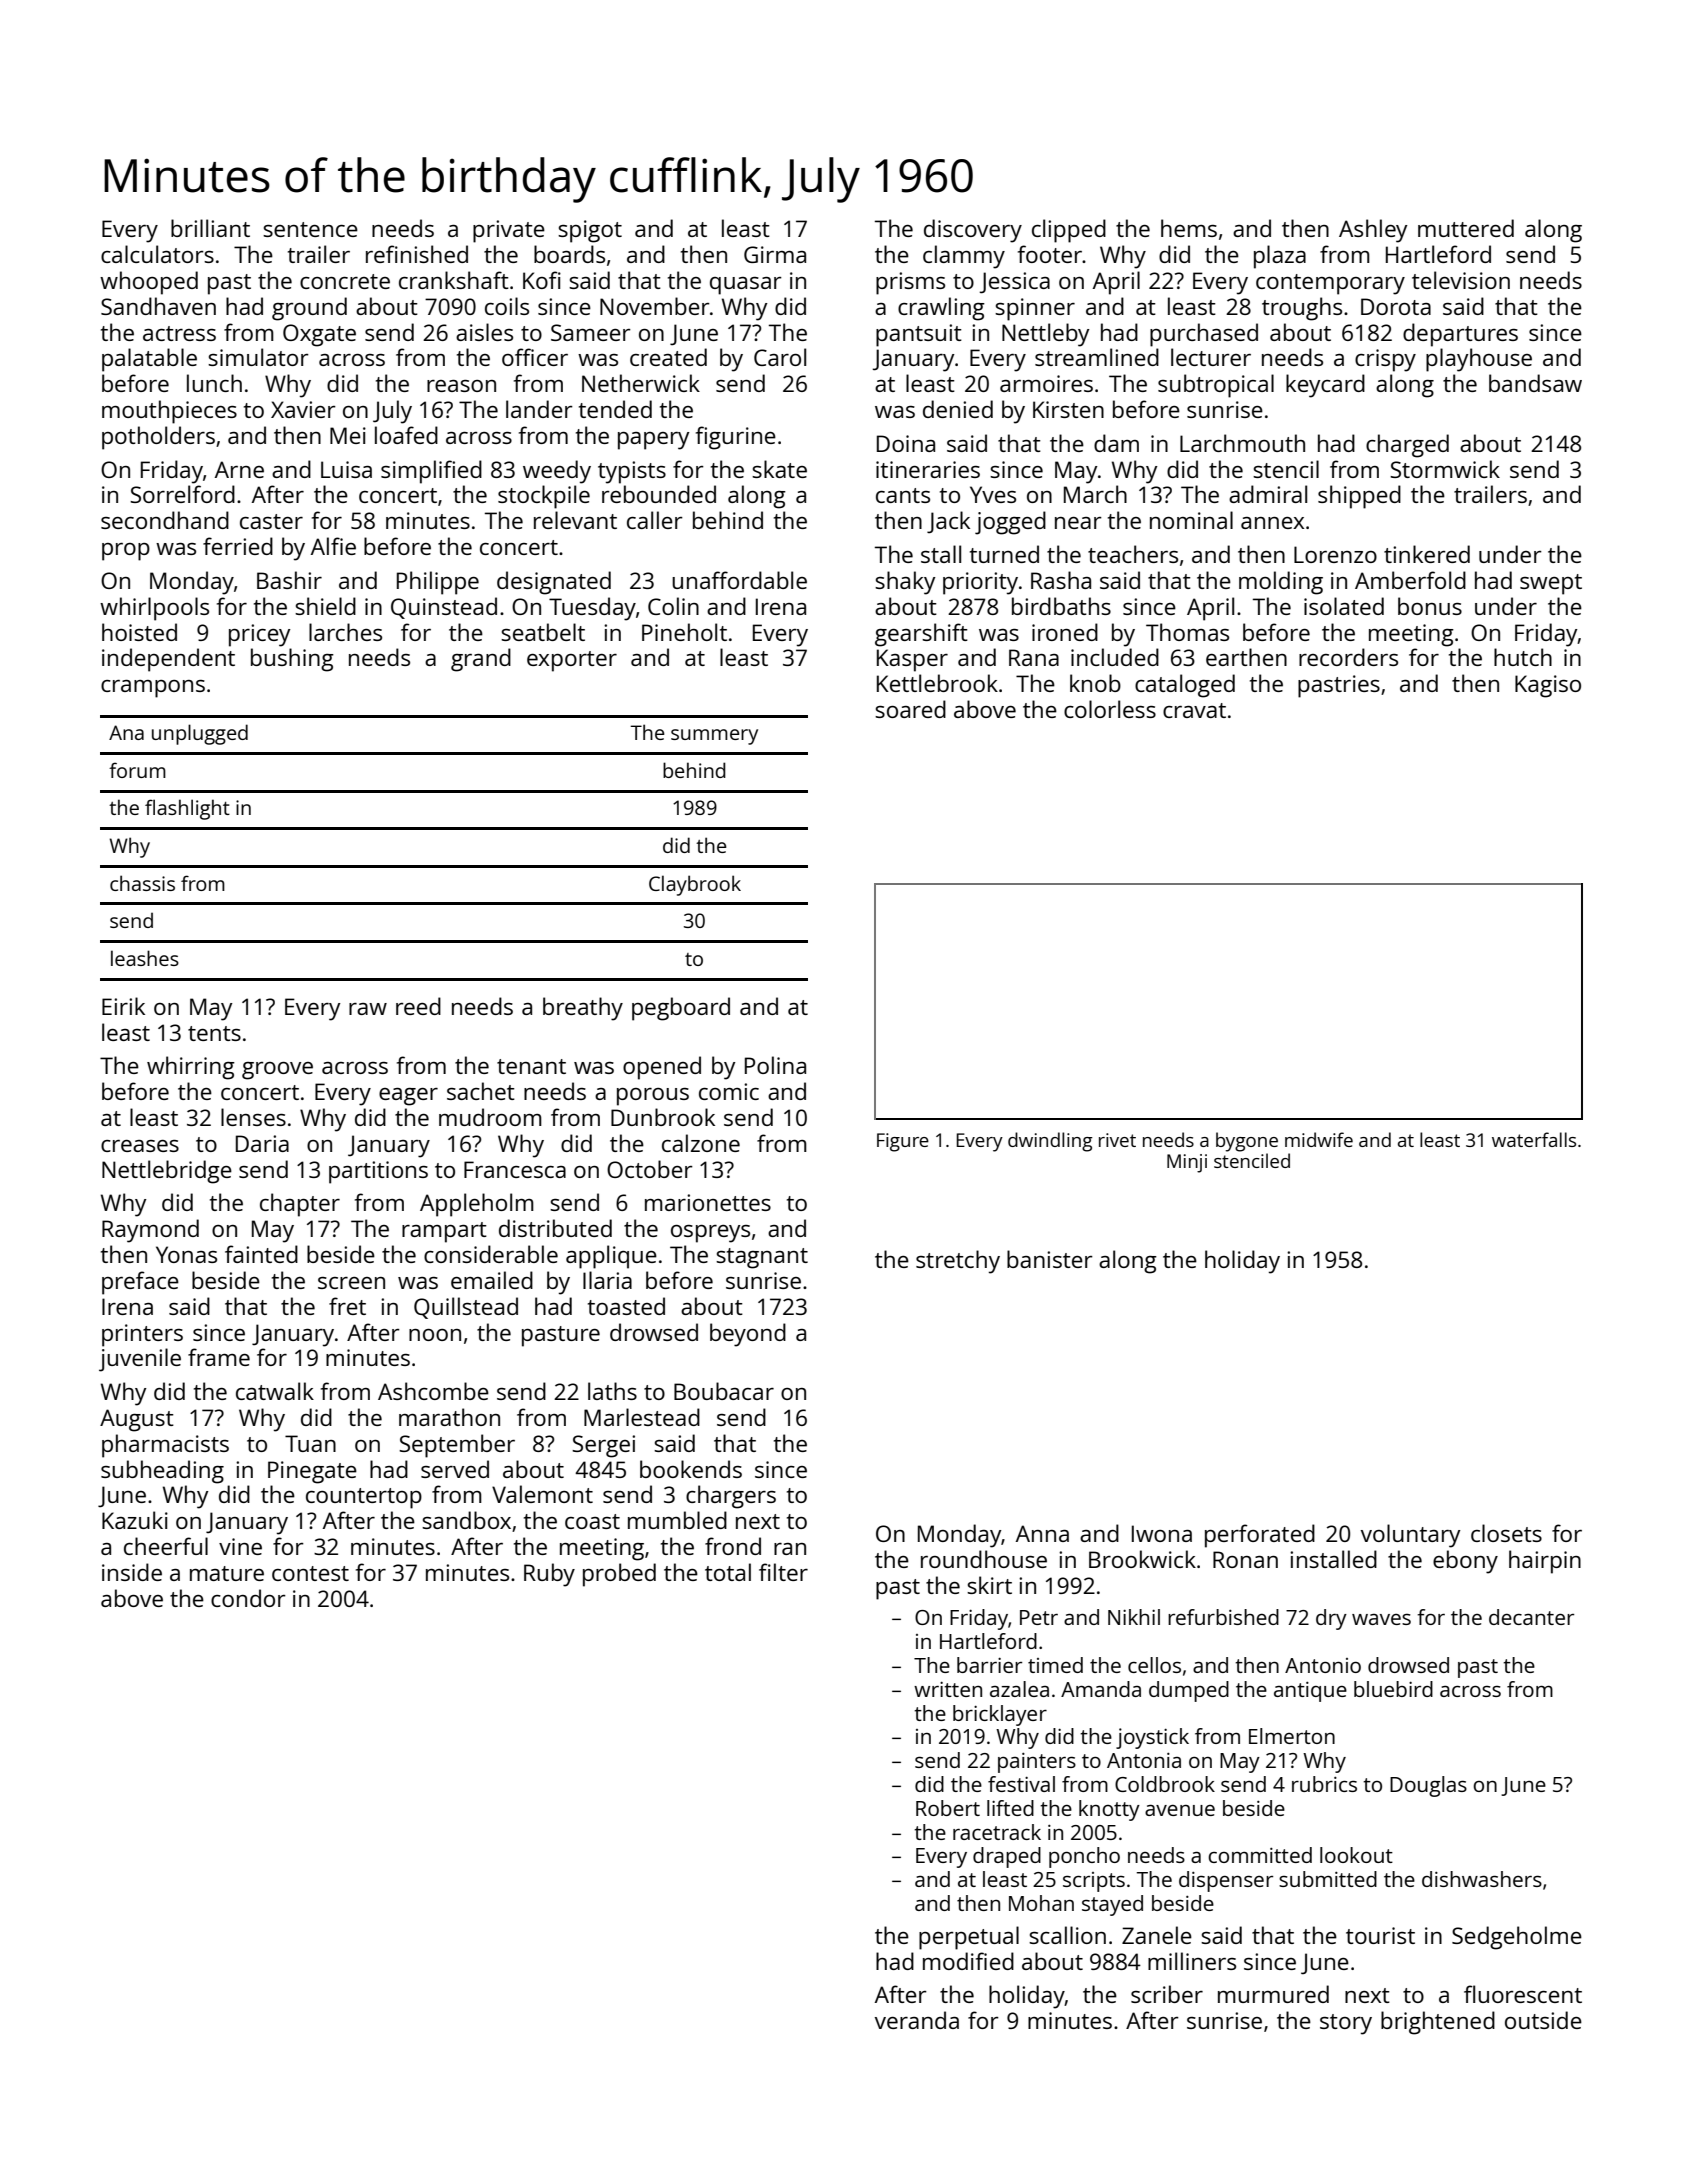 This screenshot has width=1683, height=2178. What do you see at coordinates (210, 228) in the screenshot?
I see `brilliant` at bounding box center [210, 228].
